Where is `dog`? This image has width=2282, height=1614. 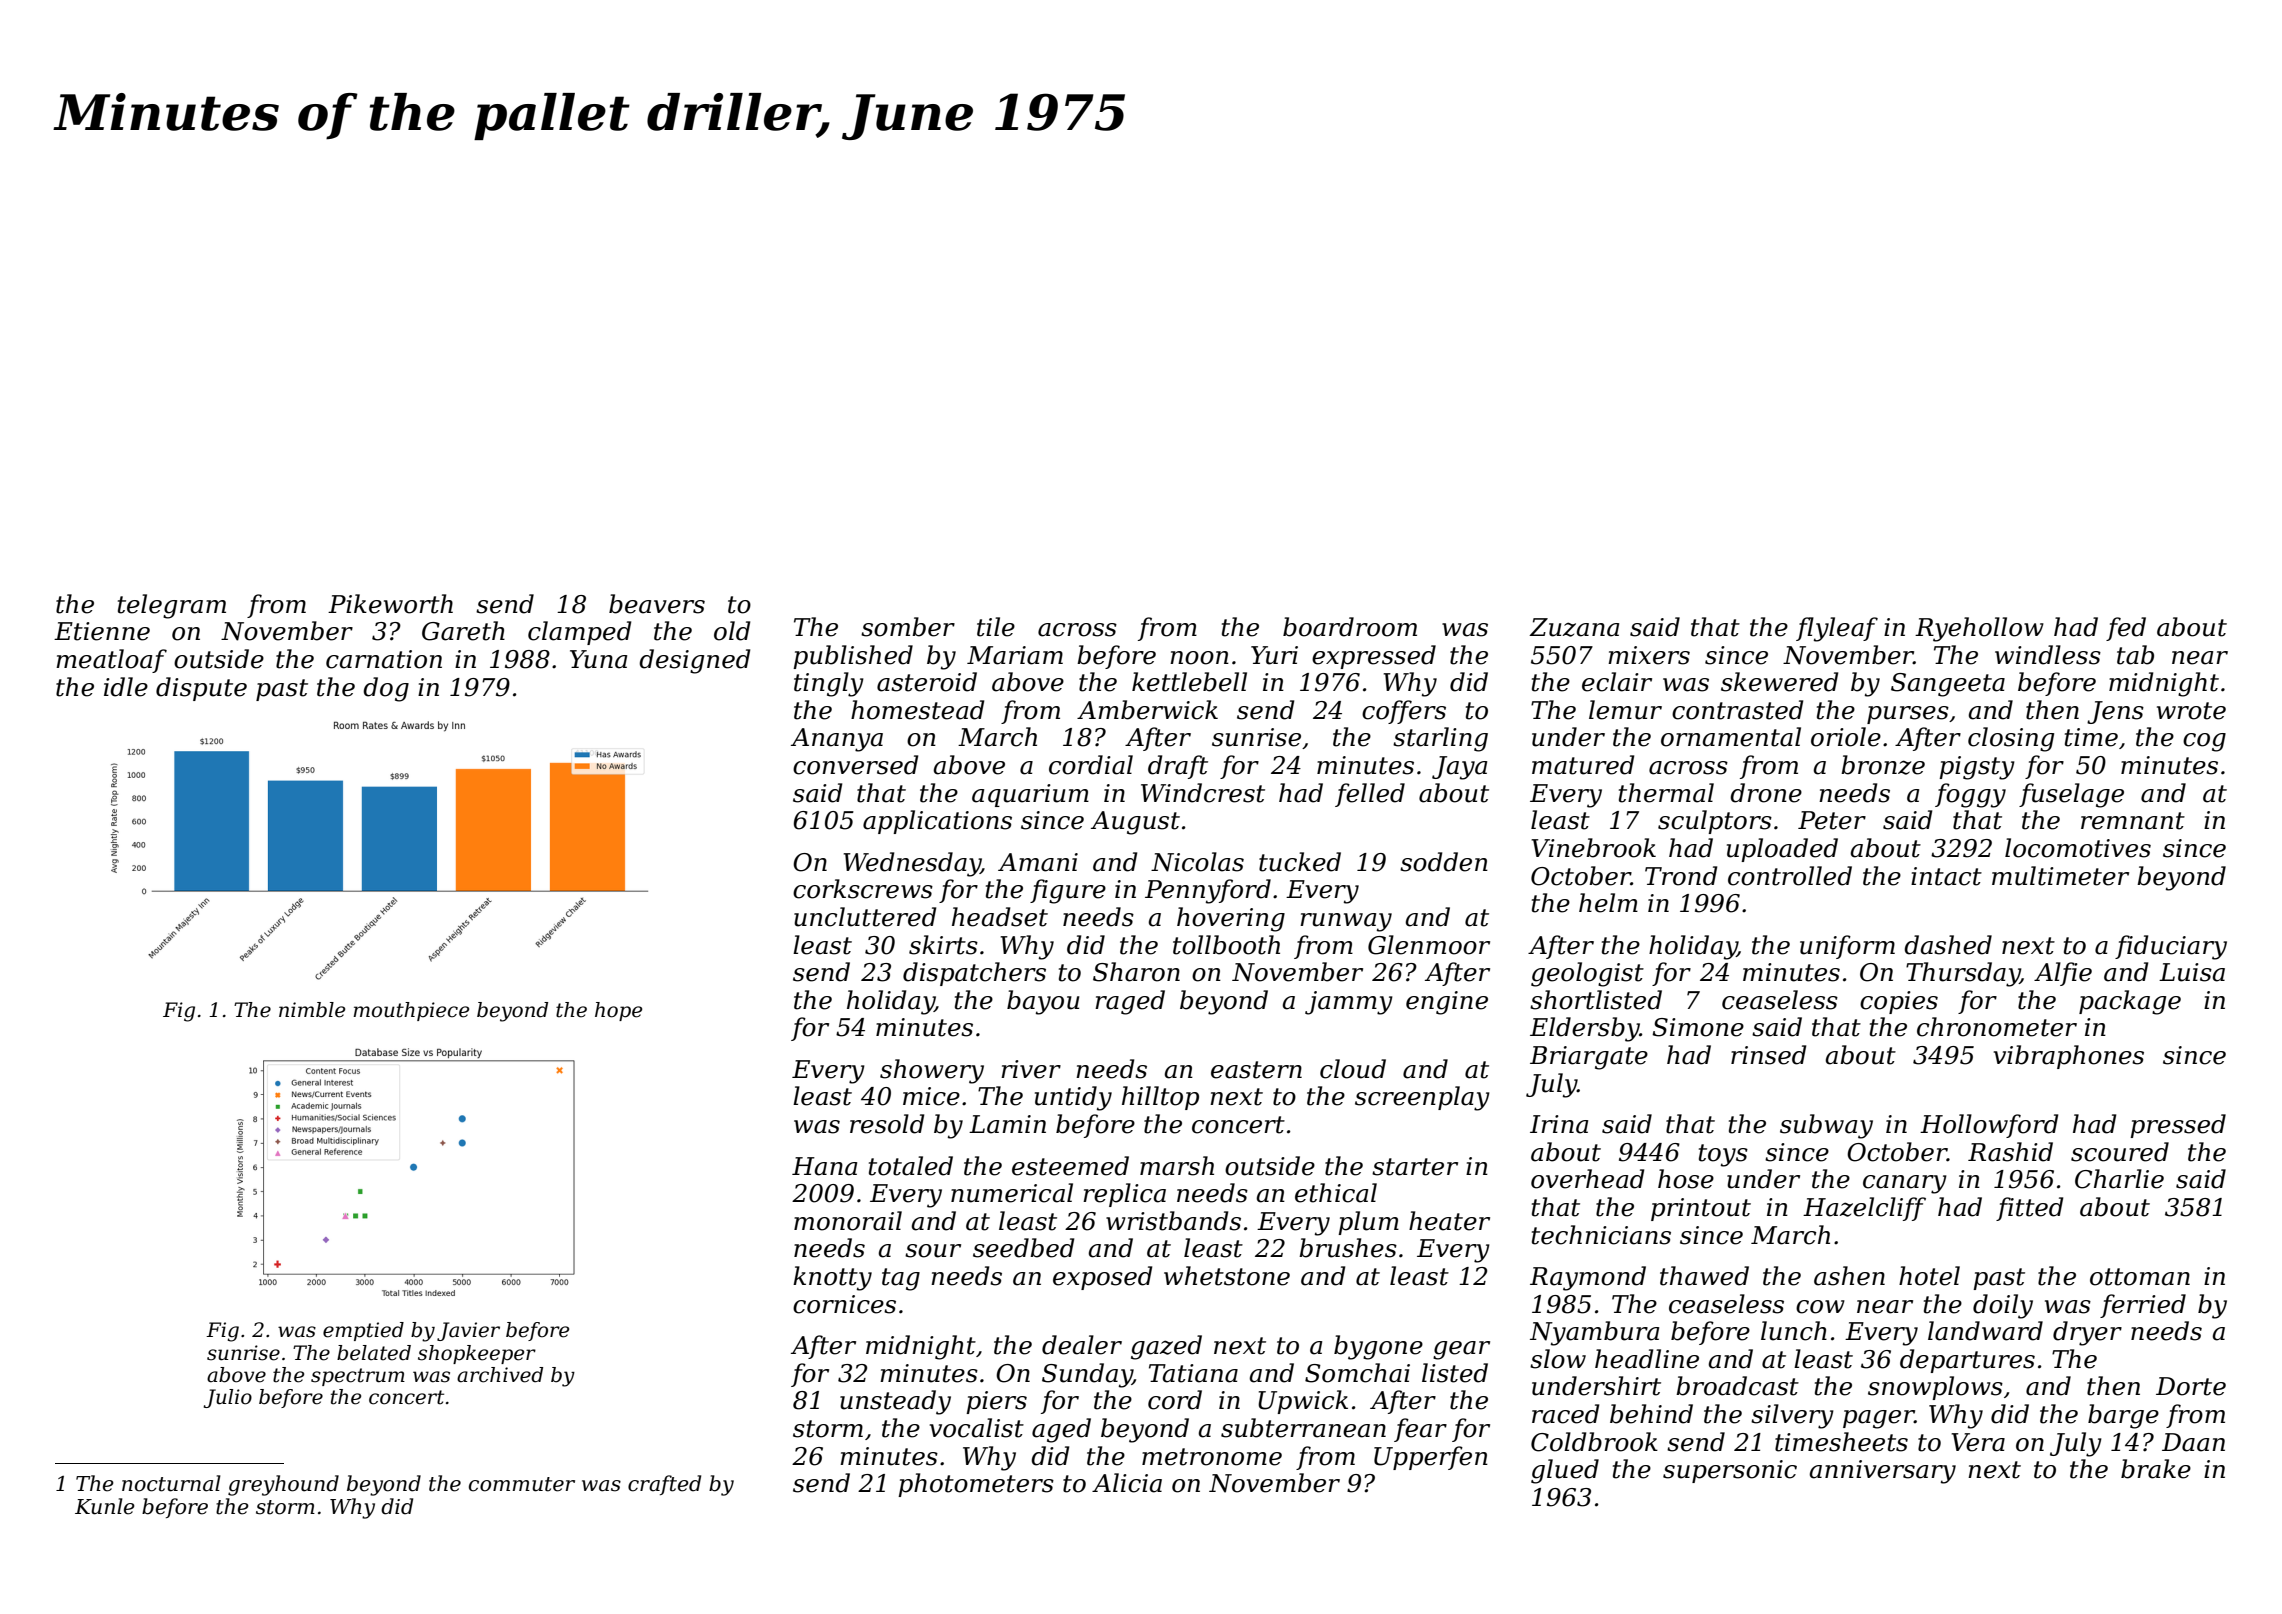 dog is located at coordinates (386, 689).
